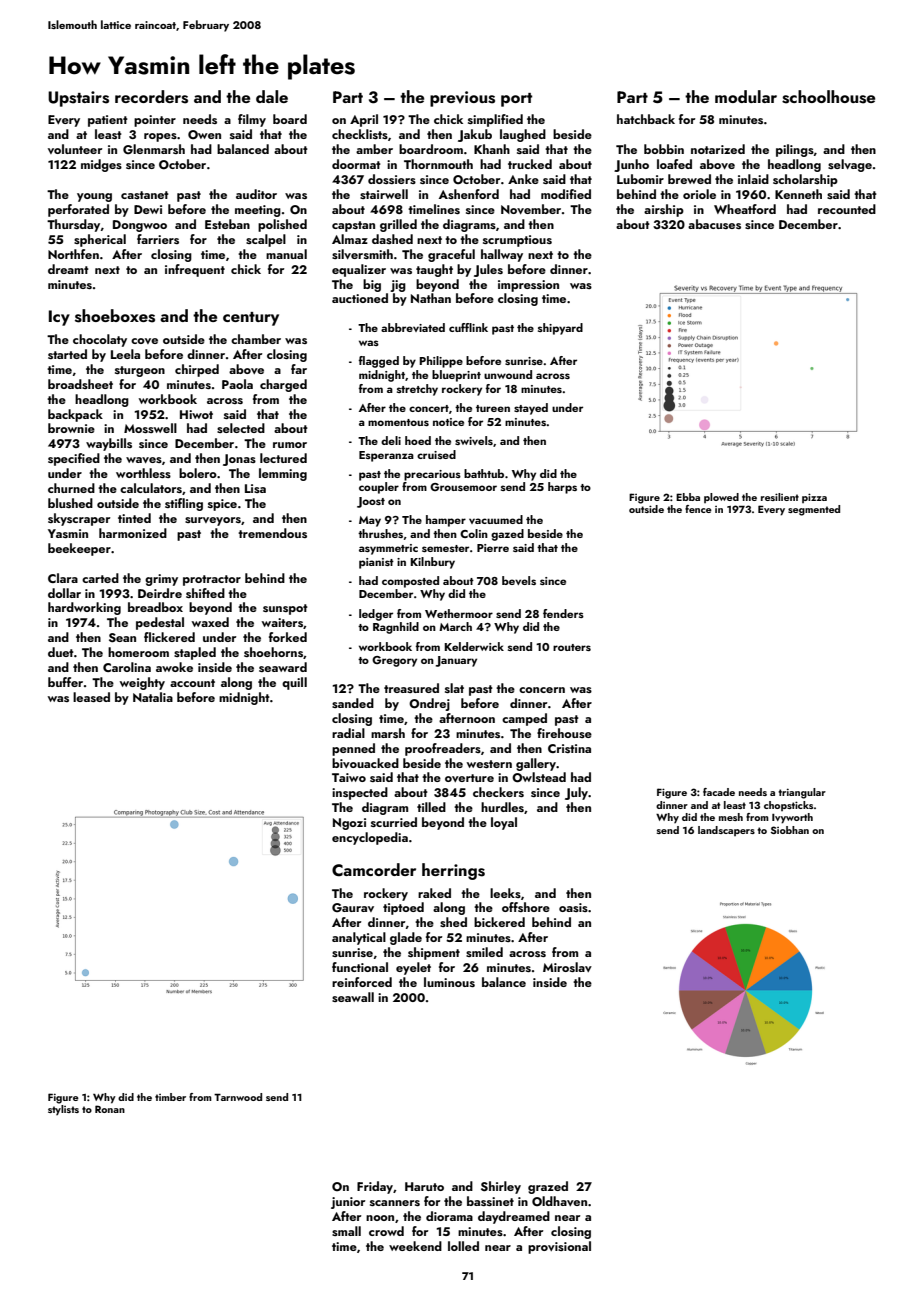  Describe the element at coordinates (454, 688) in the page. I see `slat` at that location.
